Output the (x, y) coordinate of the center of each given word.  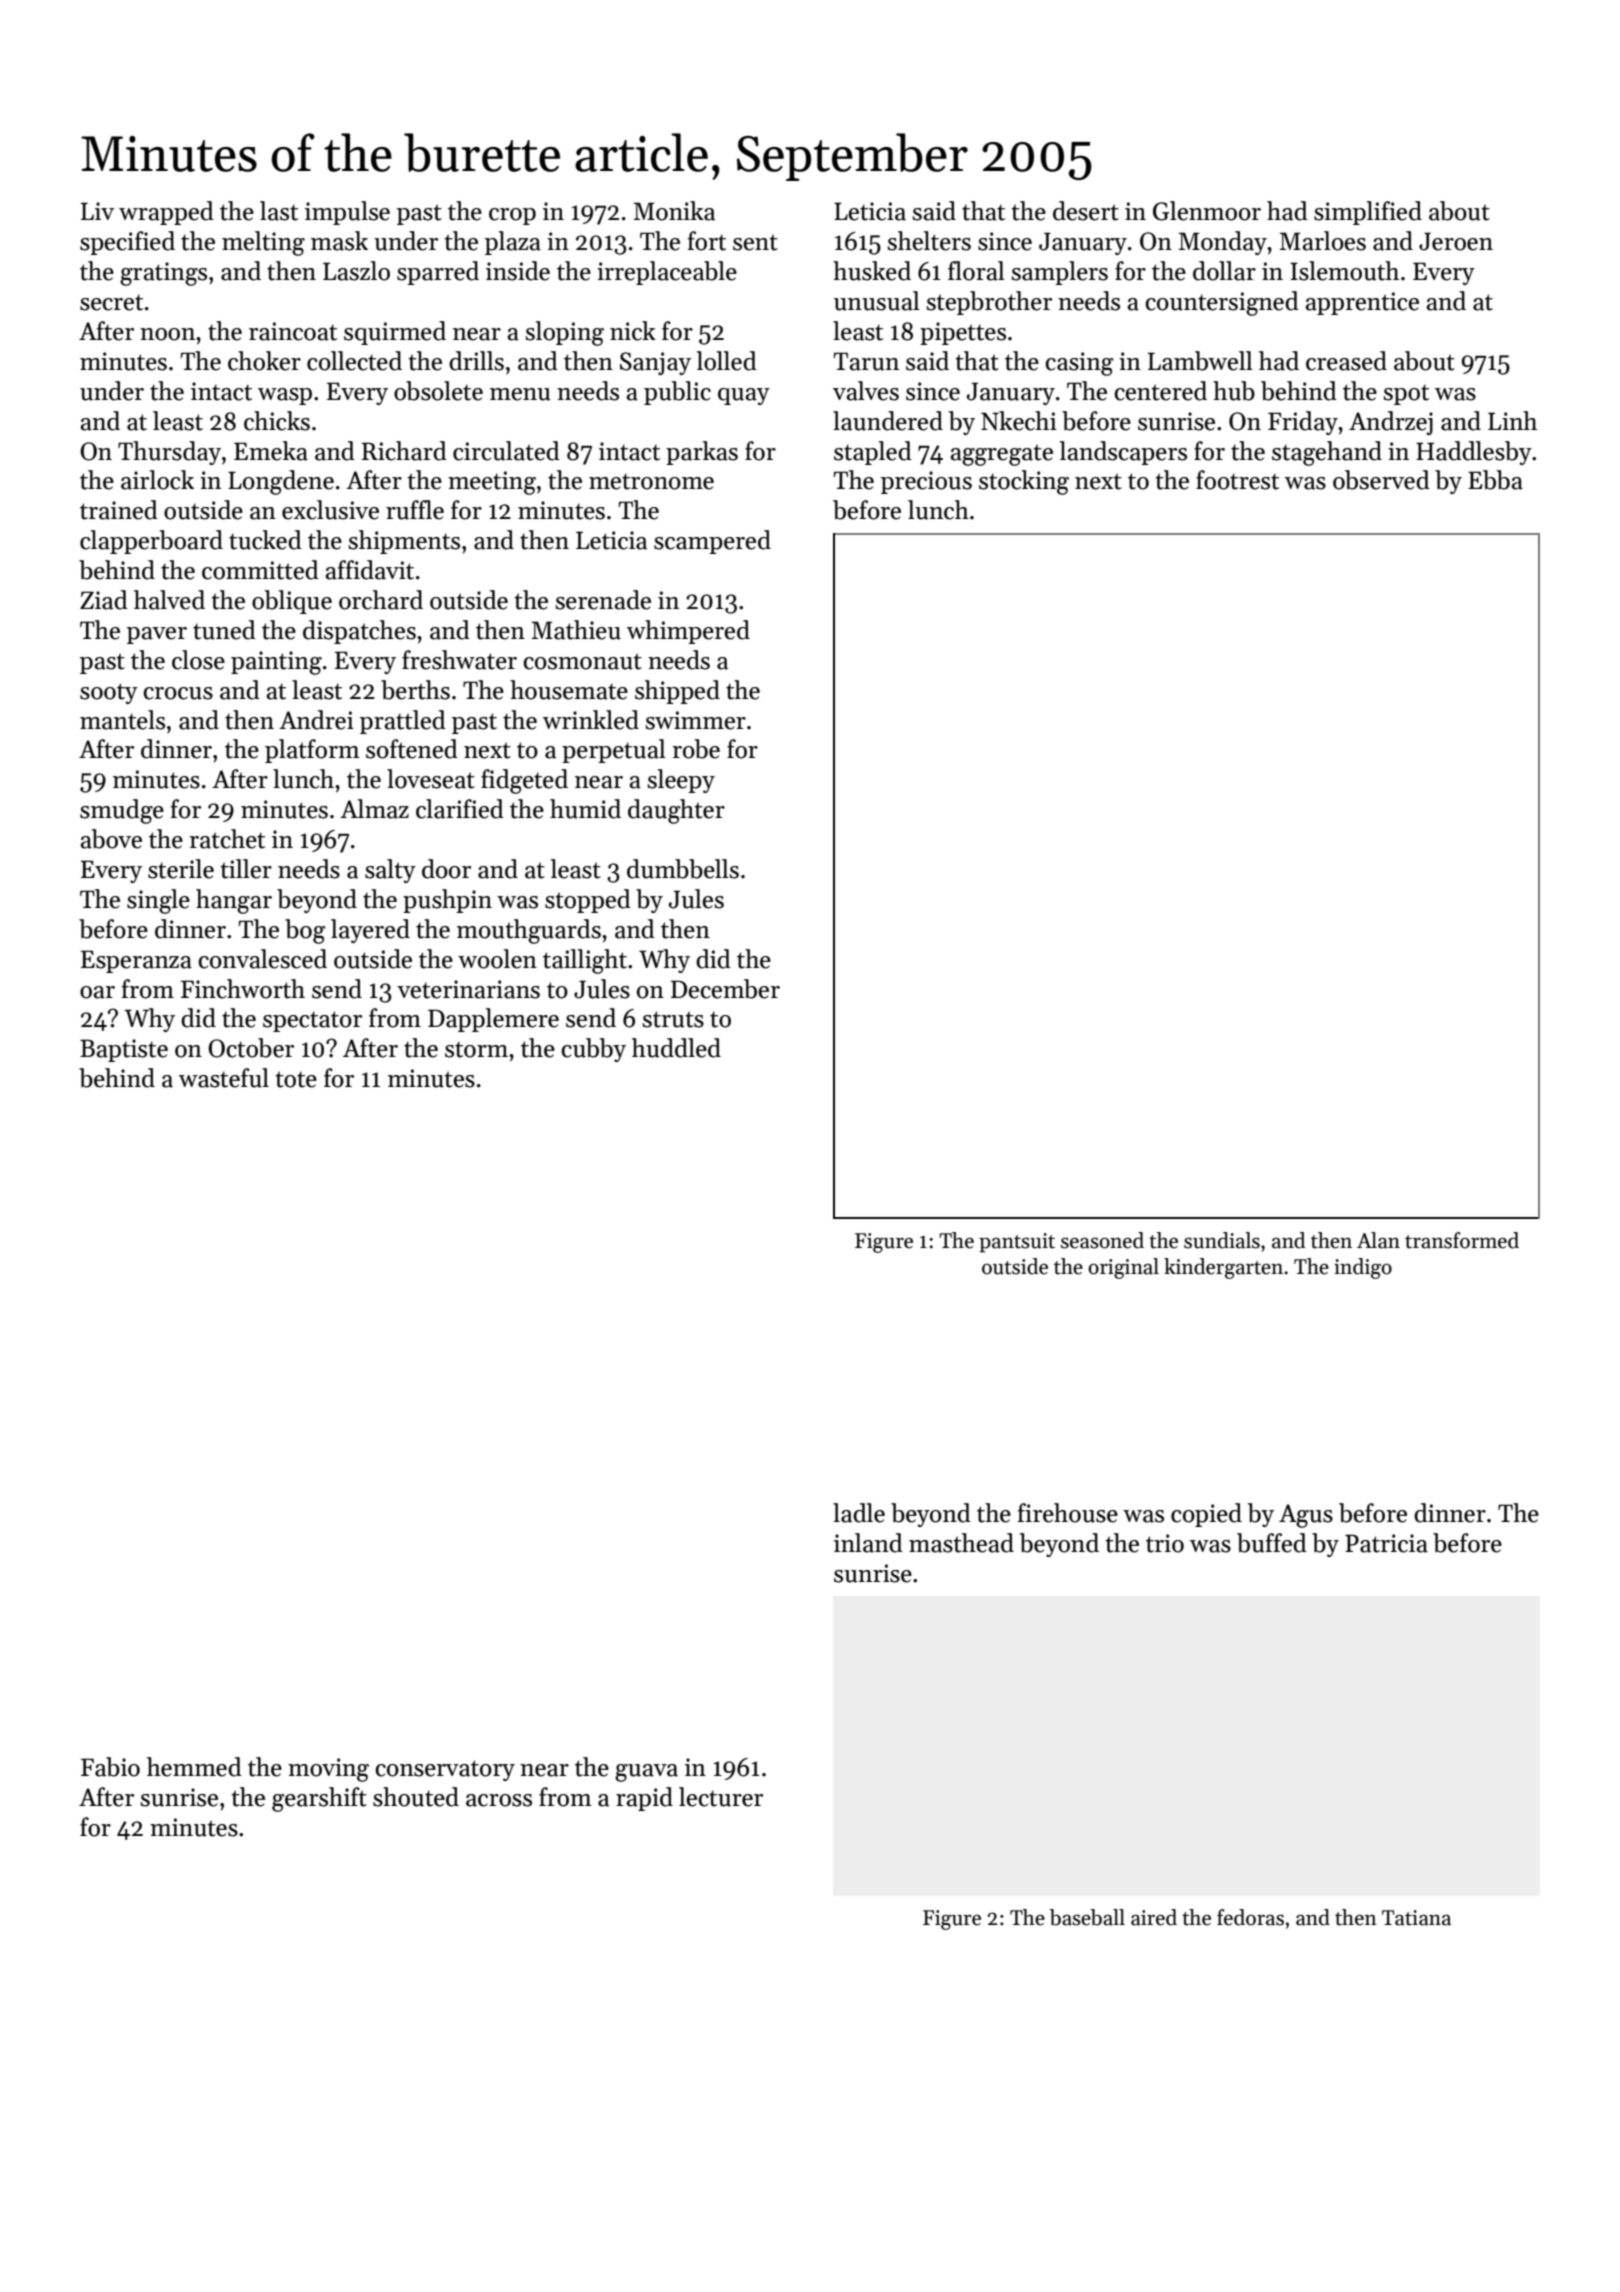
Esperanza (136, 961)
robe (696, 749)
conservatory (445, 1770)
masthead (961, 1543)
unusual (877, 301)
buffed (1272, 1543)
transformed (1462, 1240)
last (279, 211)
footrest (1237, 480)
